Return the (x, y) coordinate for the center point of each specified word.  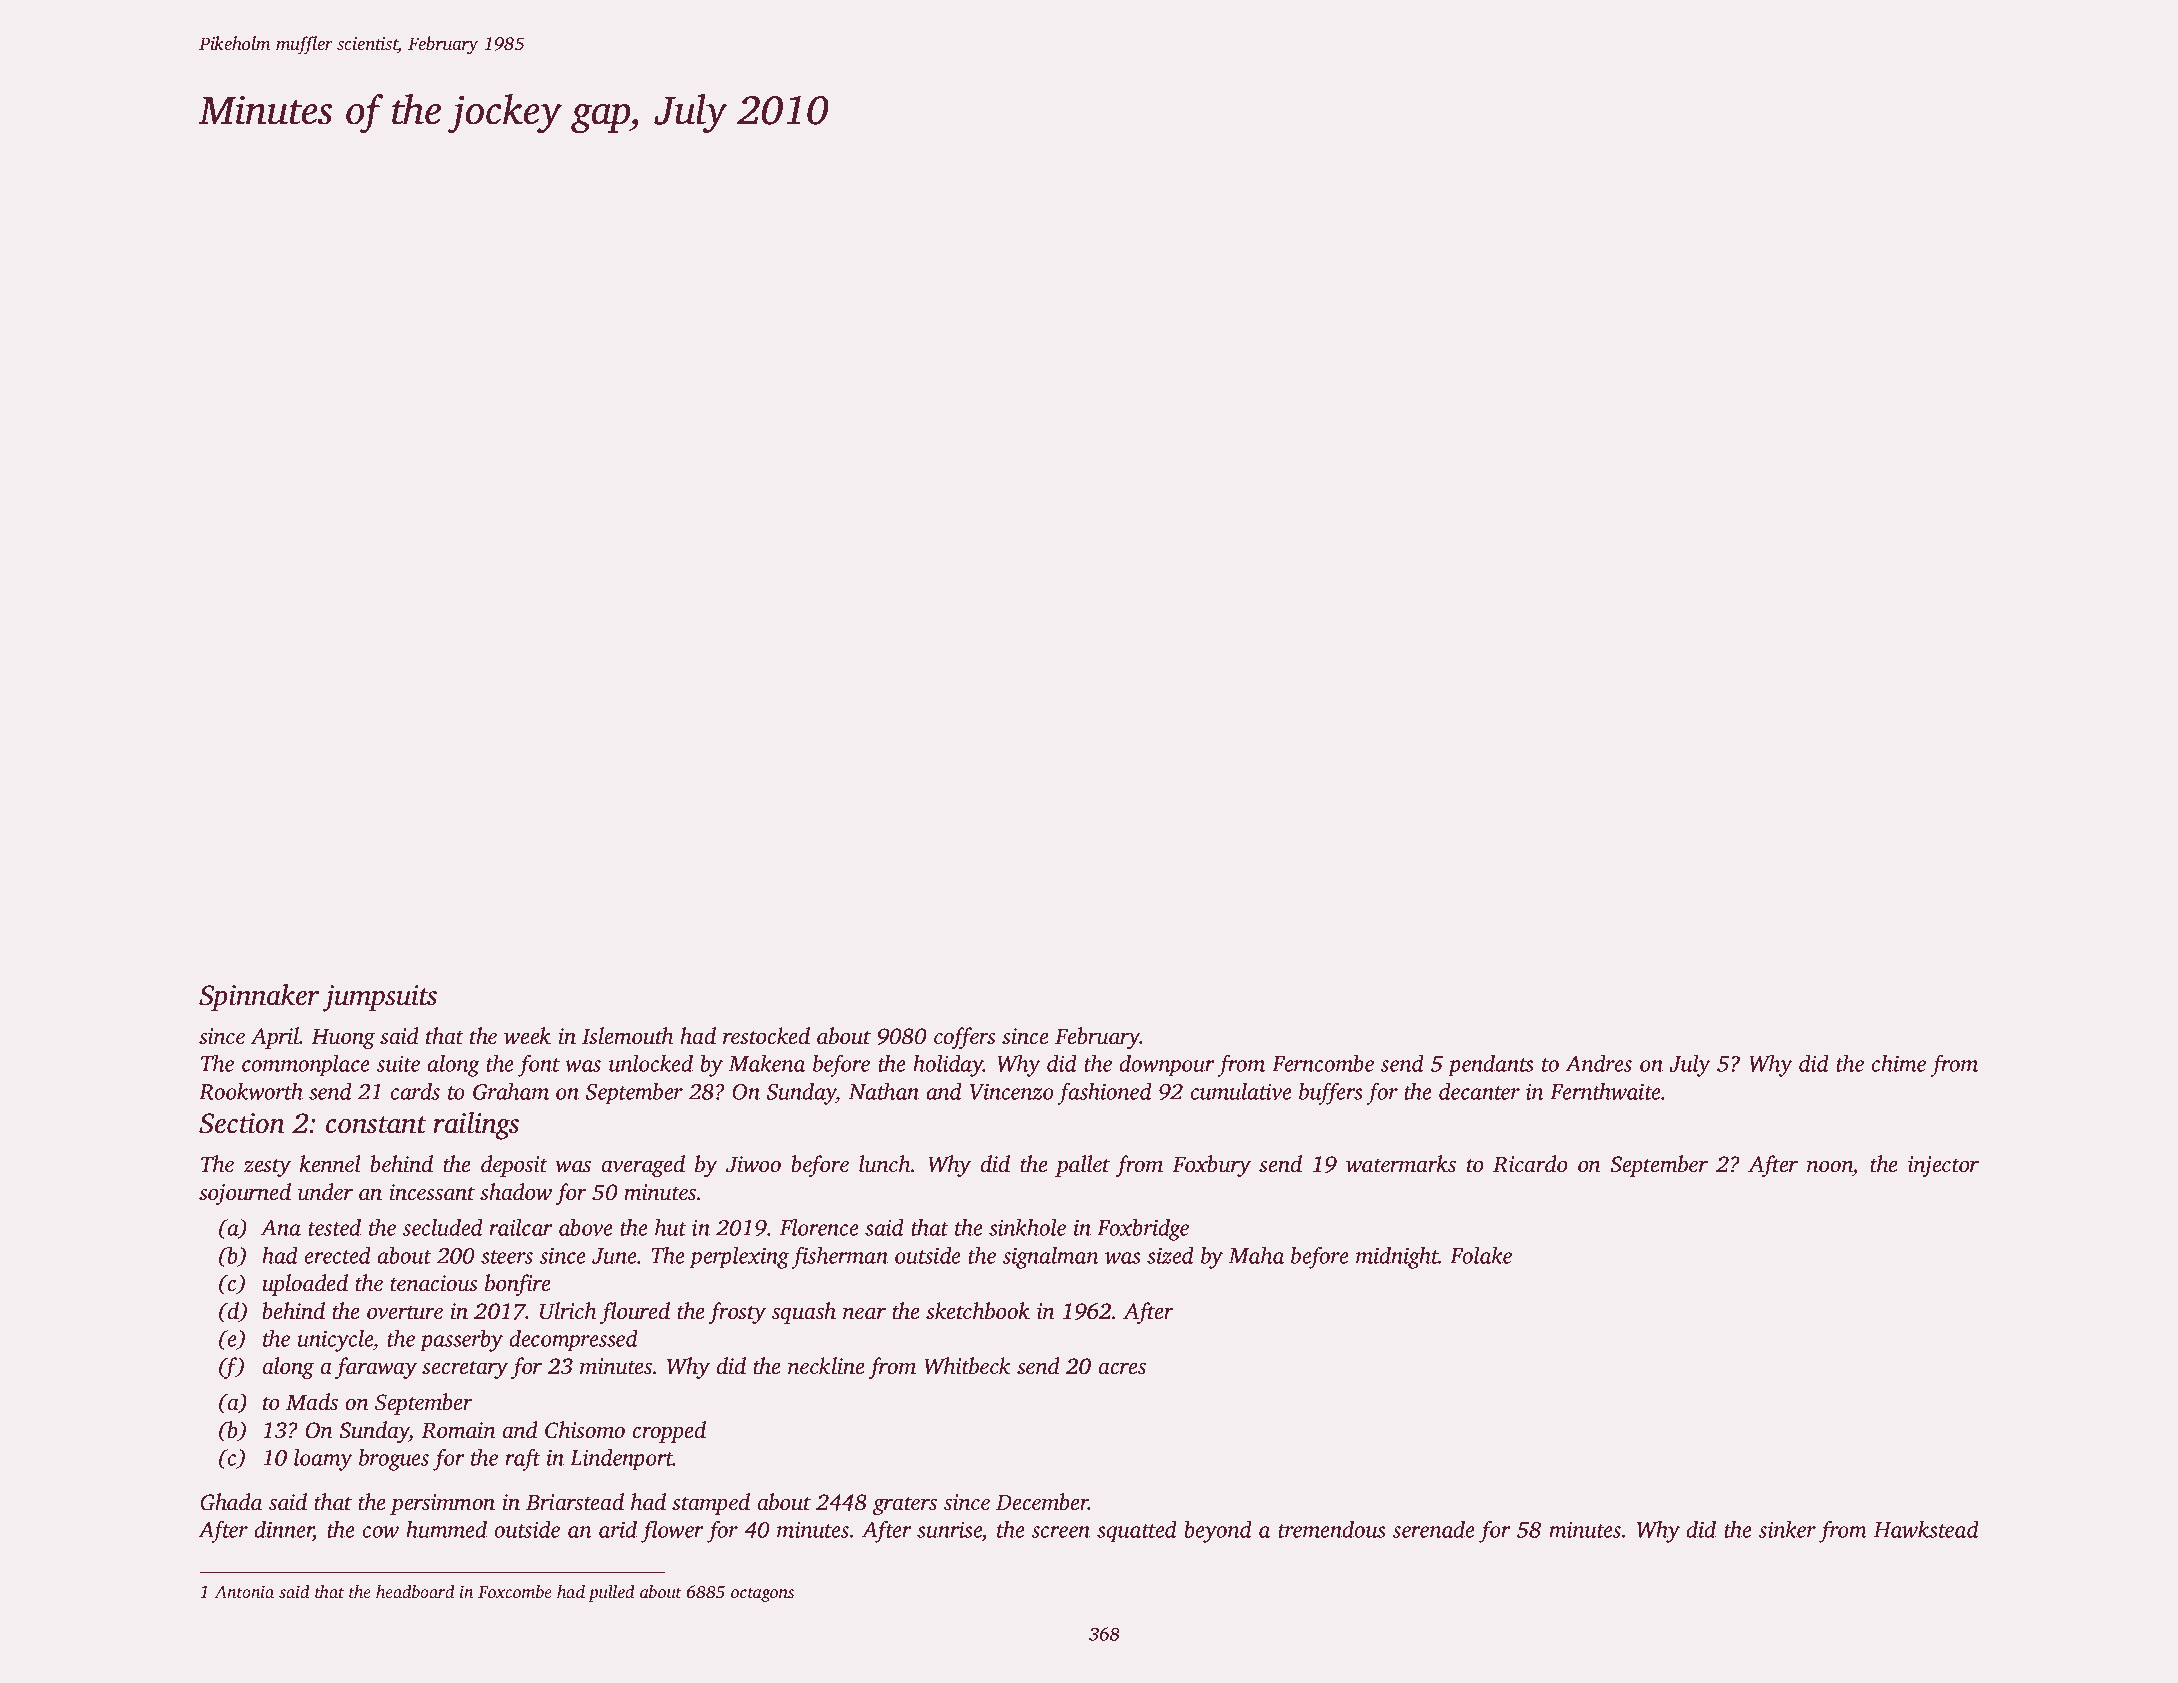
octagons (762, 1595)
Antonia (244, 1591)
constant (376, 1125)
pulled (611, 1593)
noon (1830, 1167)
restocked (766, 1036)
